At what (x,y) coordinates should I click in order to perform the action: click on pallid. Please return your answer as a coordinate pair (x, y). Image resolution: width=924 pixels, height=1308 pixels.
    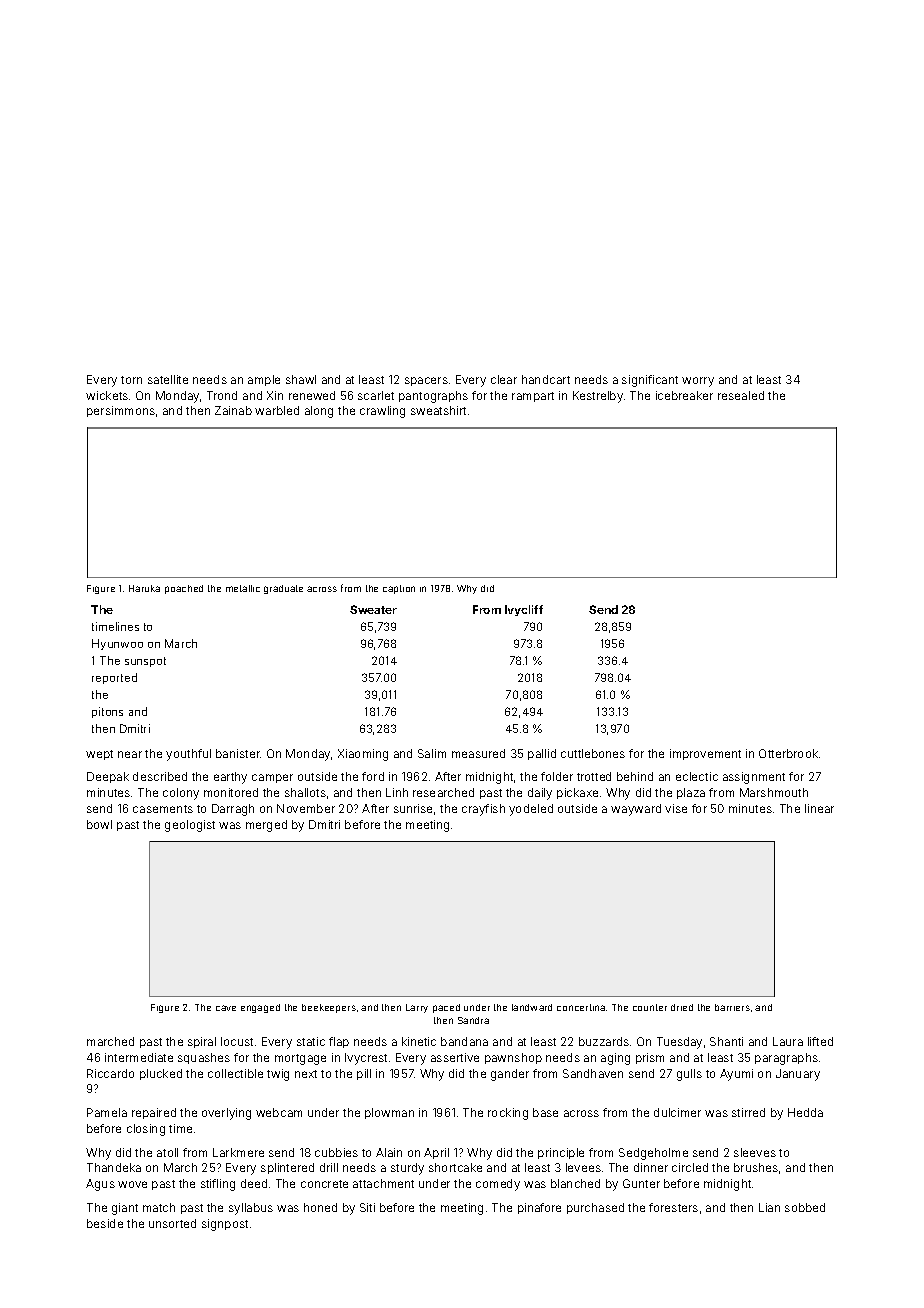
    Looking at the image, I should click on (542, 754).
